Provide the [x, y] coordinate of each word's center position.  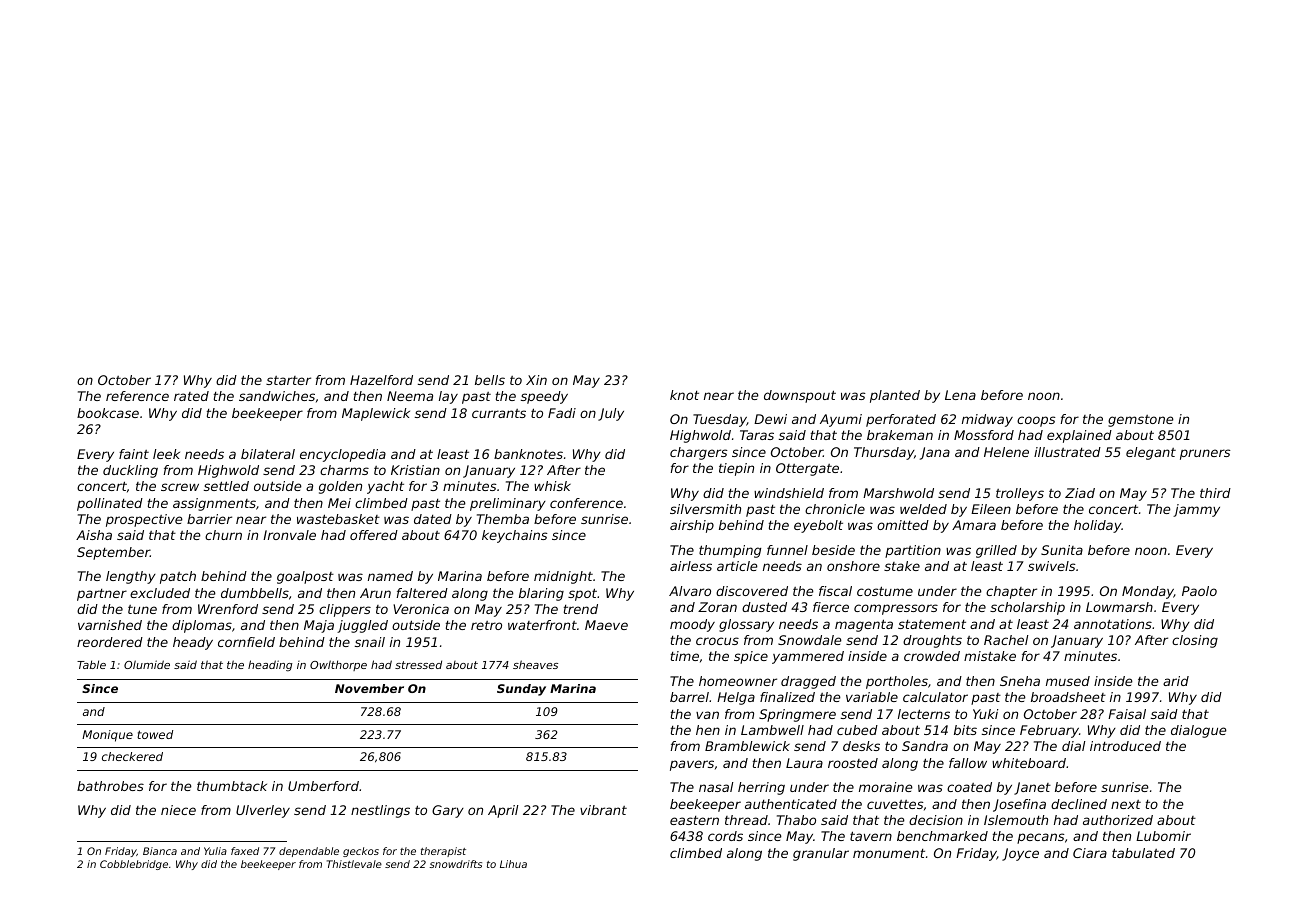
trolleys [1020, 494]
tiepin [736, 469]
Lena [960, 395]
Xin [536, 380]
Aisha [94, 535]
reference [137, 396]
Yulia [215, 851]
